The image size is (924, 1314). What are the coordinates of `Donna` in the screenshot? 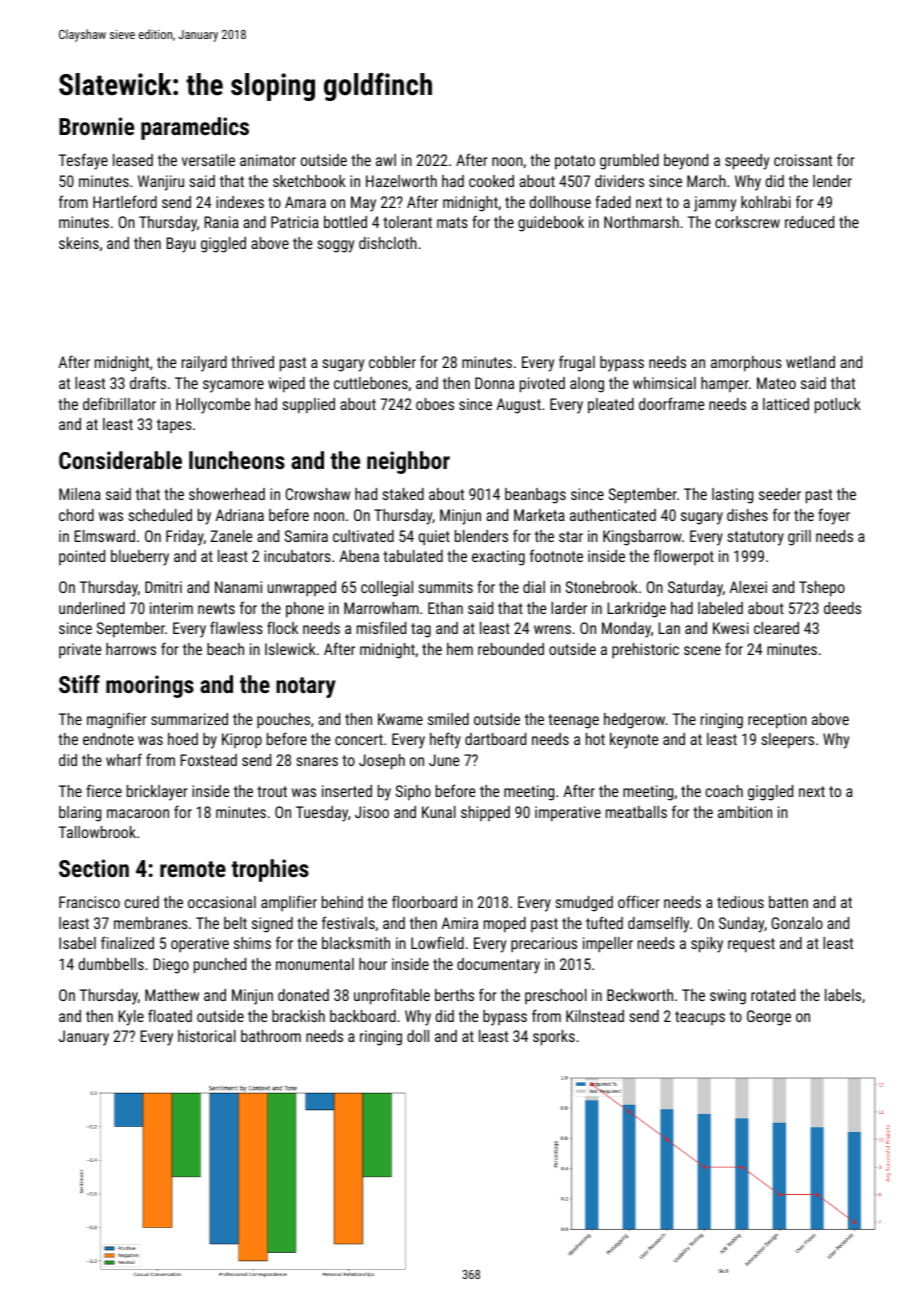 It's located at (494, 383).
